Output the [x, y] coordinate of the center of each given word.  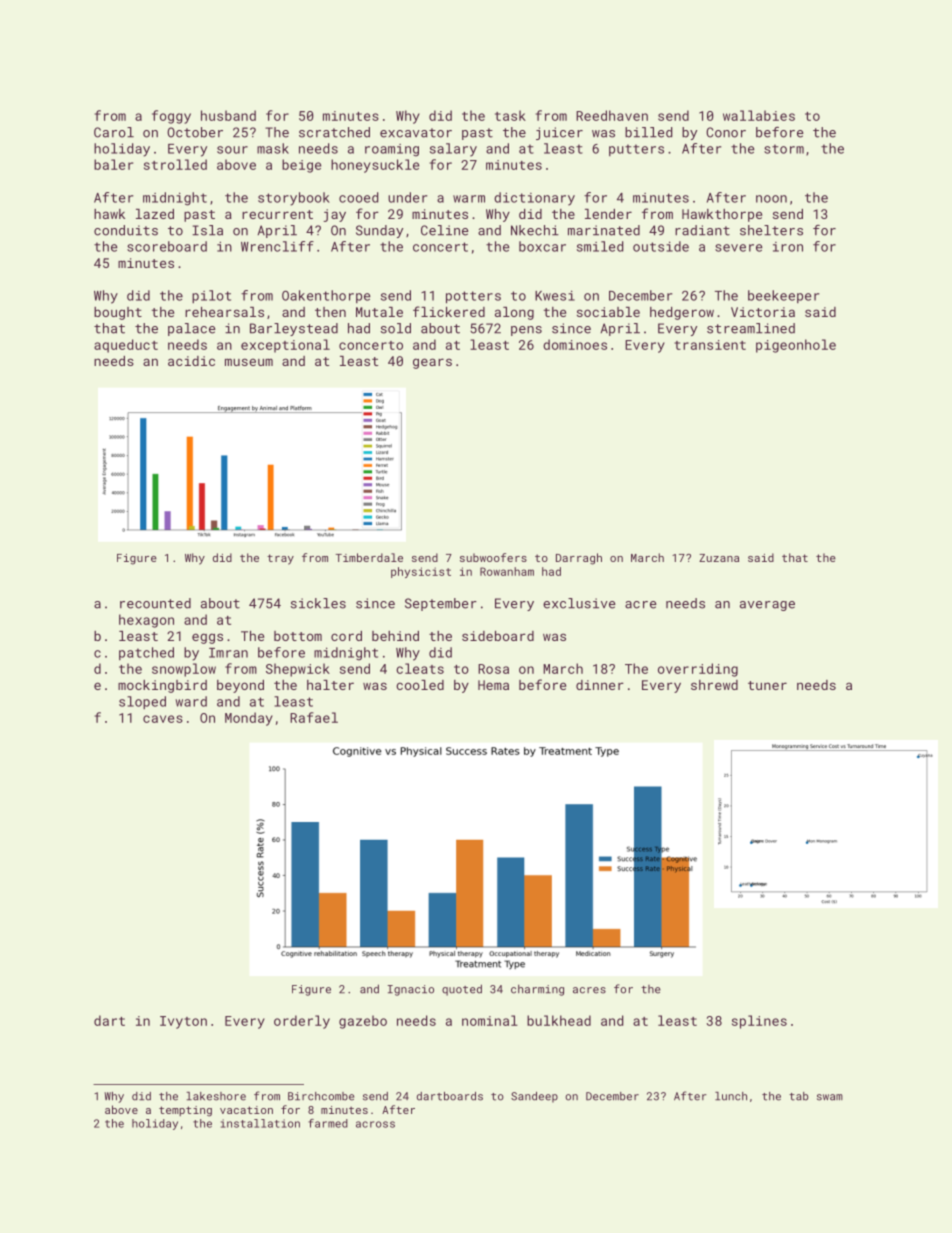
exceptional [285, 346]
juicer [559, 133]
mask [273, 148]
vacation [246, 1110]
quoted [462, 990]
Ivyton [183, 1022]
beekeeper [783, 296]
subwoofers [493, 557]
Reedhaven [612, 115]
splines [759, 1022]
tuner [767, 685]
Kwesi [555, 296]
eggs [207, 638]
